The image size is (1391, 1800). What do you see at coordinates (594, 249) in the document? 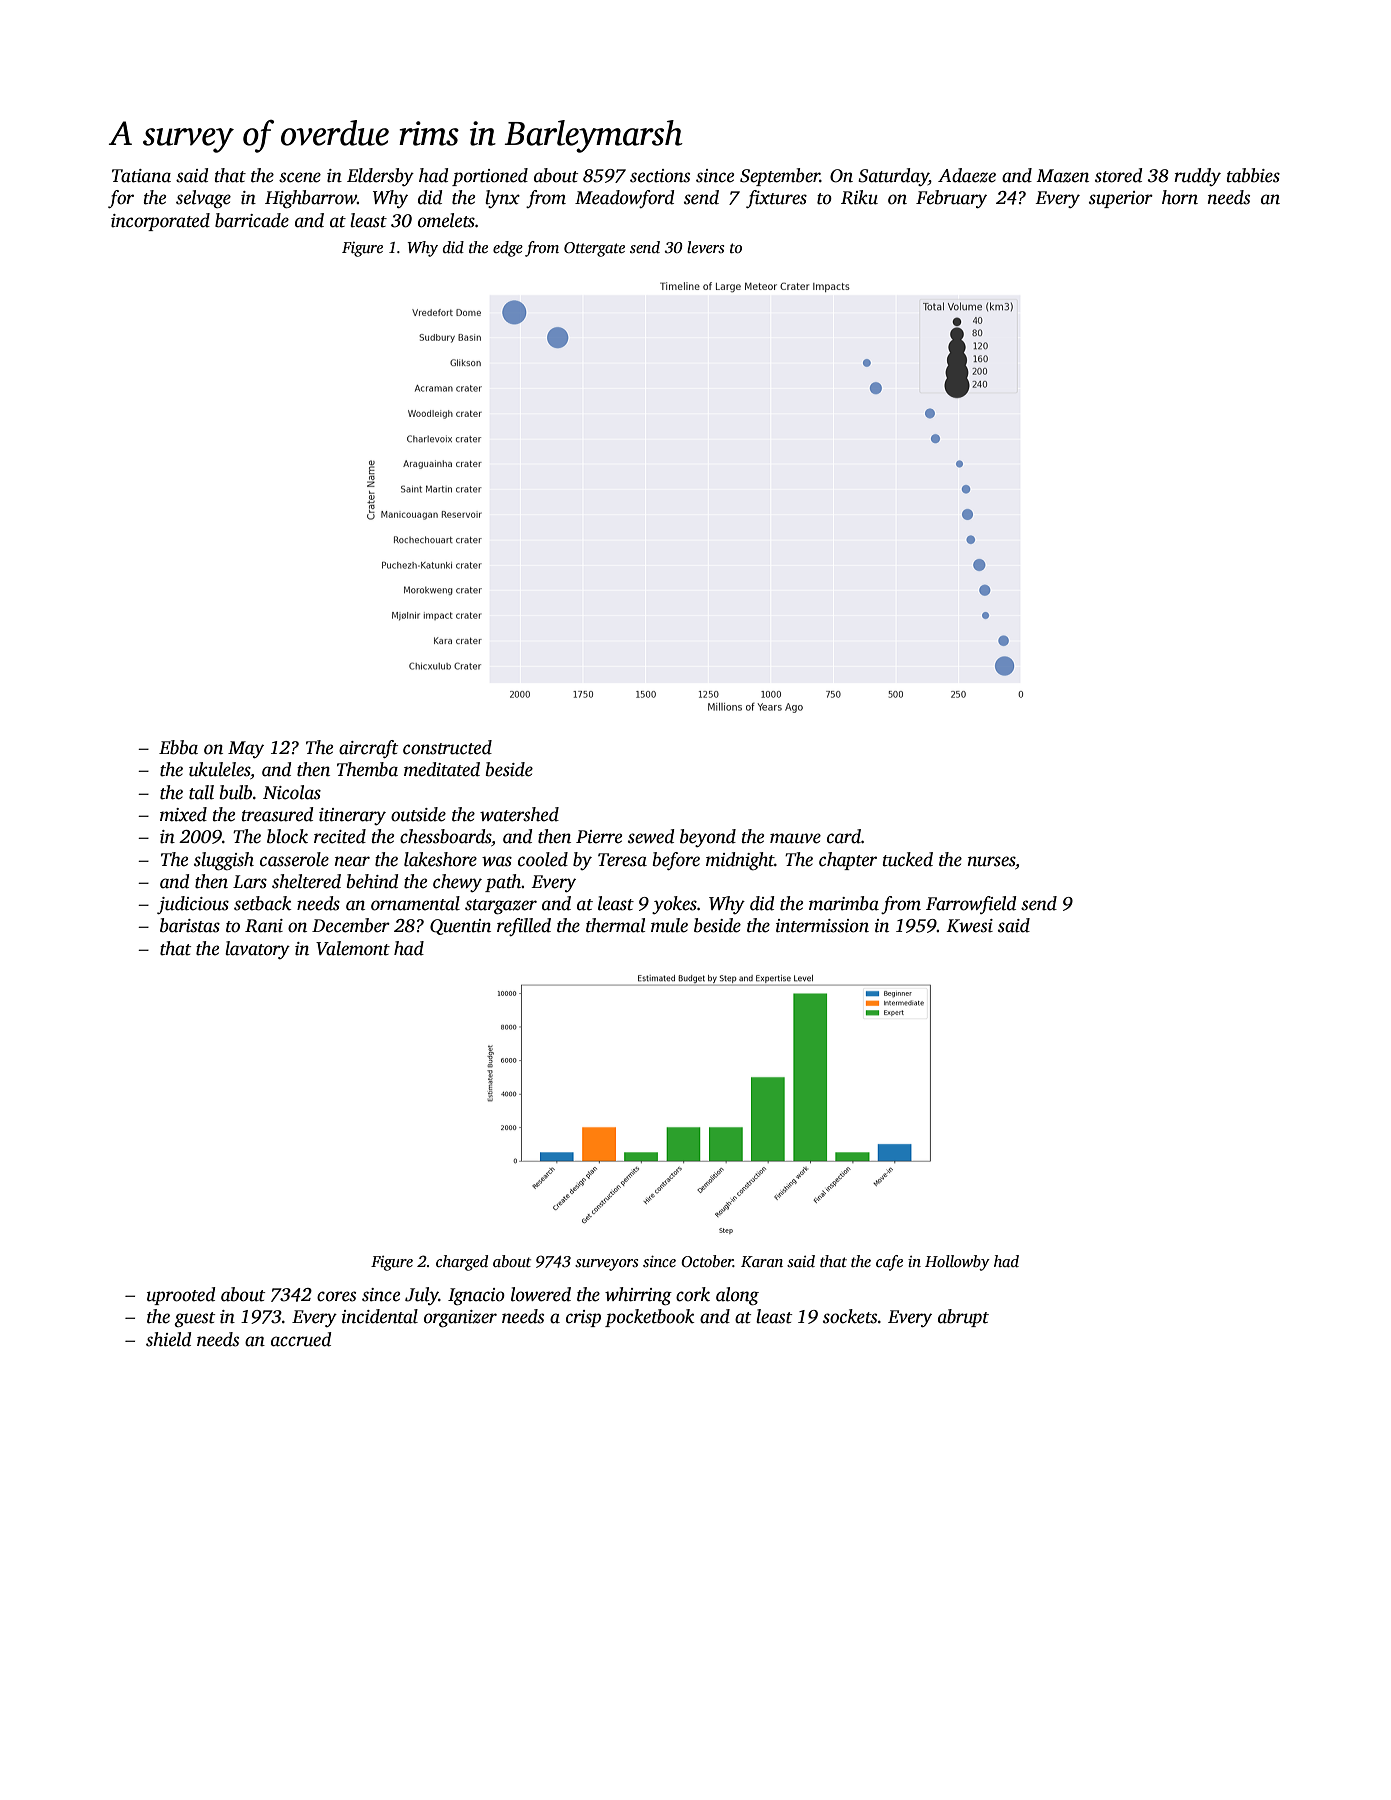
I see `Ottergate` at bounding box center [594, 249].
